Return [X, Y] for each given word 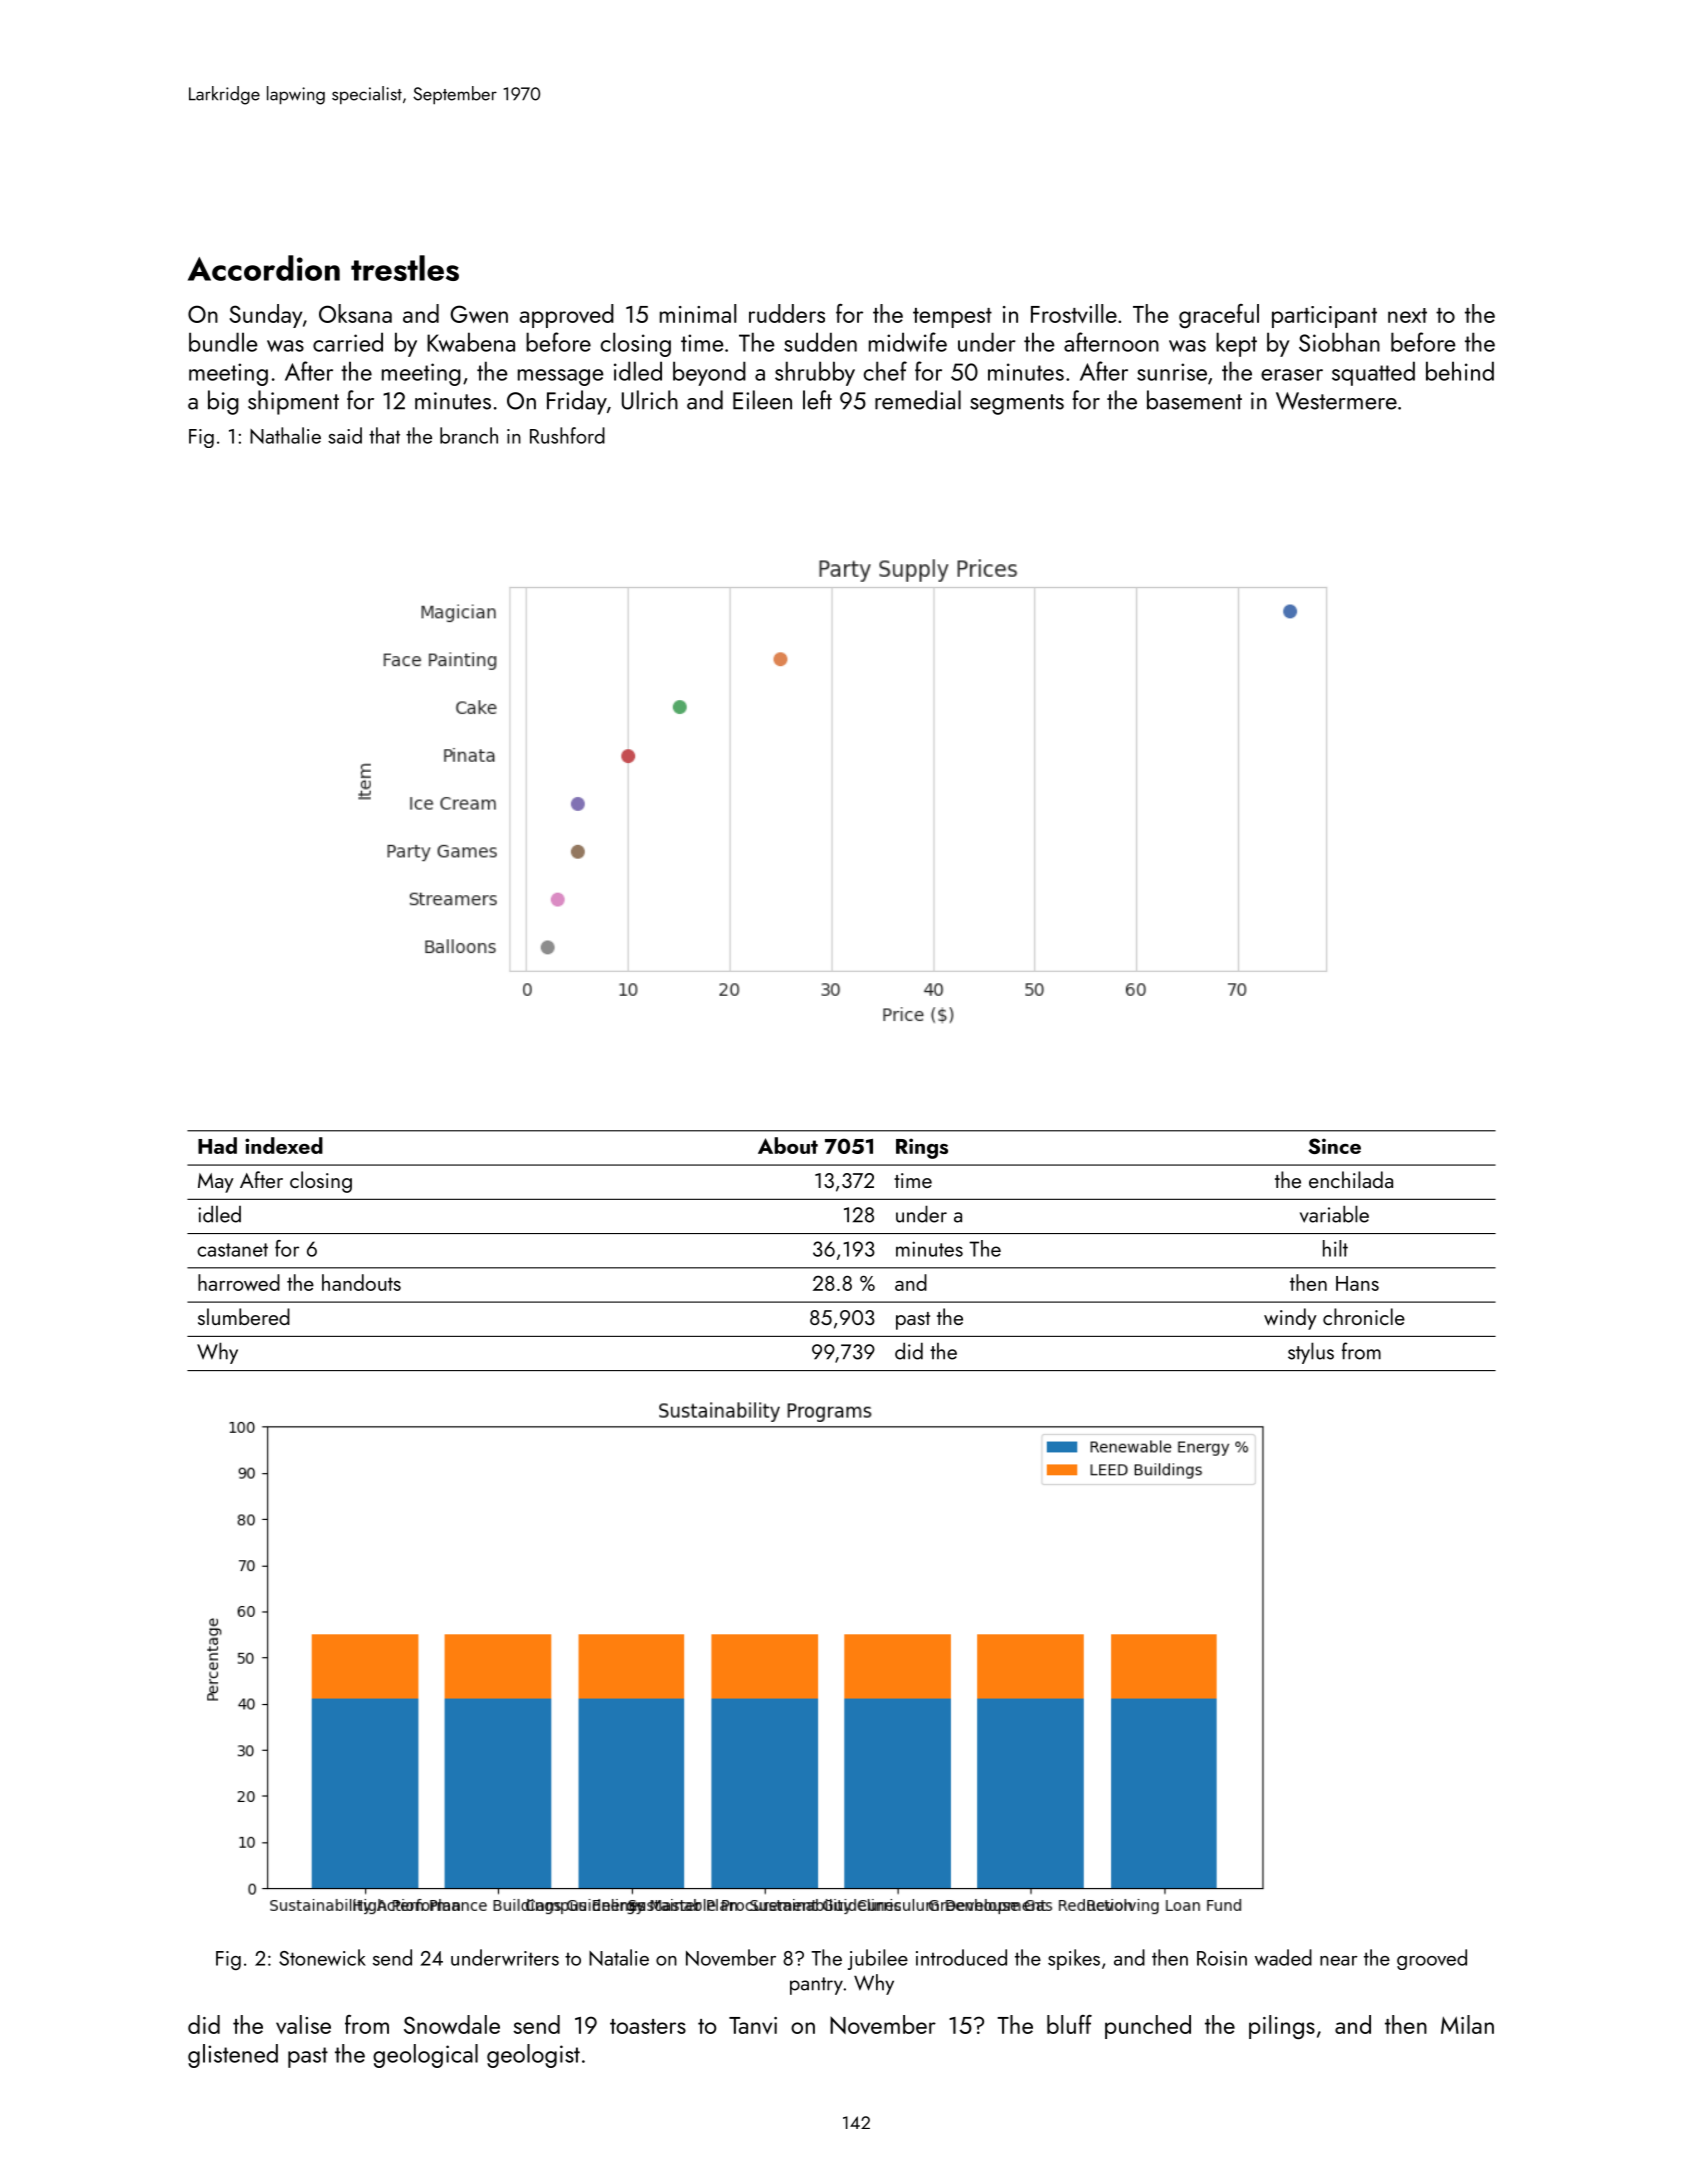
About [788, 1145]
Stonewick [322, 1957]
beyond [709, 373]
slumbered [244, 1316]
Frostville [1074, 313]
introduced [961, 1957]
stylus [1311, 1353]
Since [1334, 1146]
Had [217, 1145]
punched [1148, 2027]
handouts [361, 1282]
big [223, 402]
